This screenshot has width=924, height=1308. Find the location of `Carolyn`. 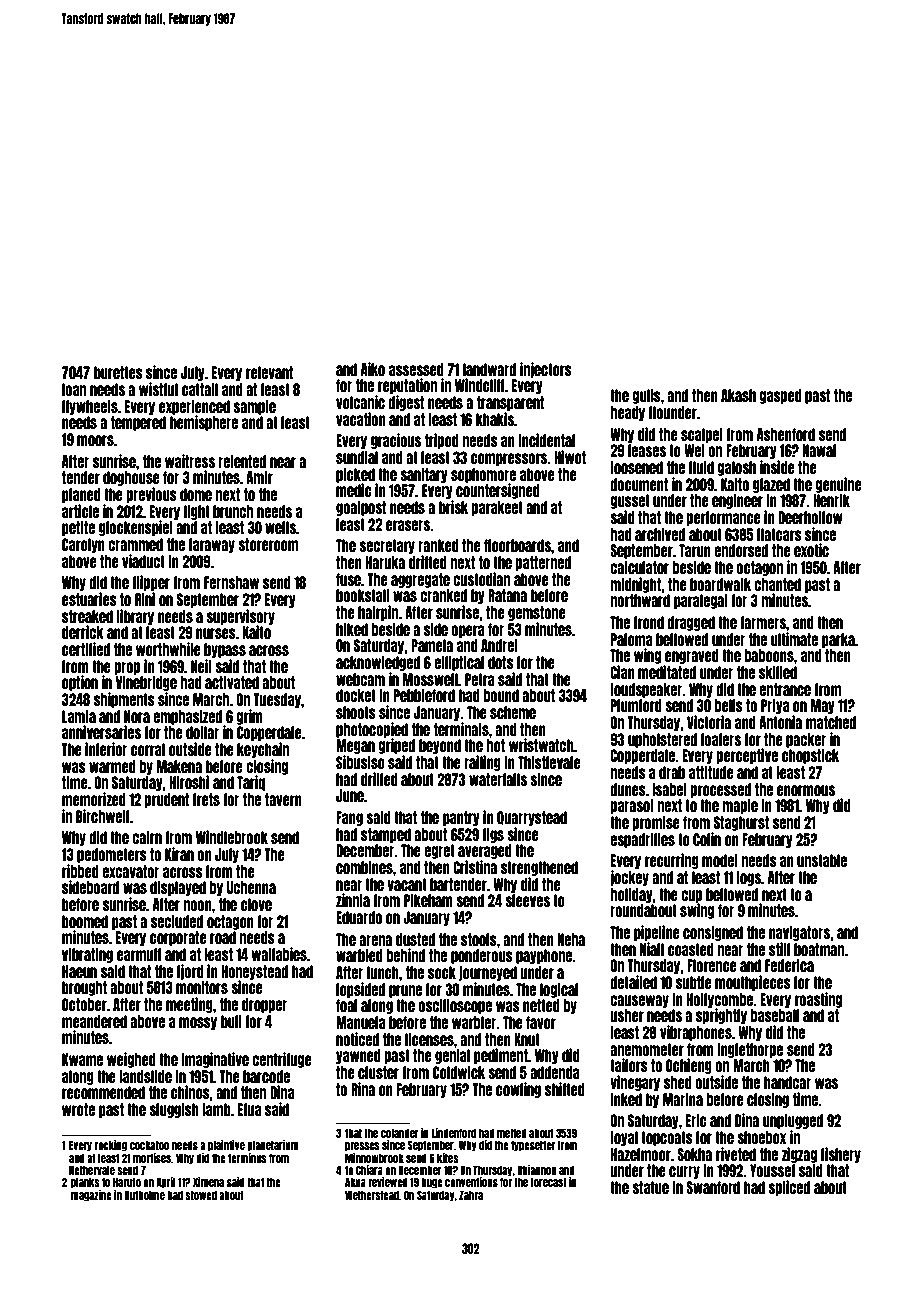

Carolyn is located at coordinates (83, 545).
